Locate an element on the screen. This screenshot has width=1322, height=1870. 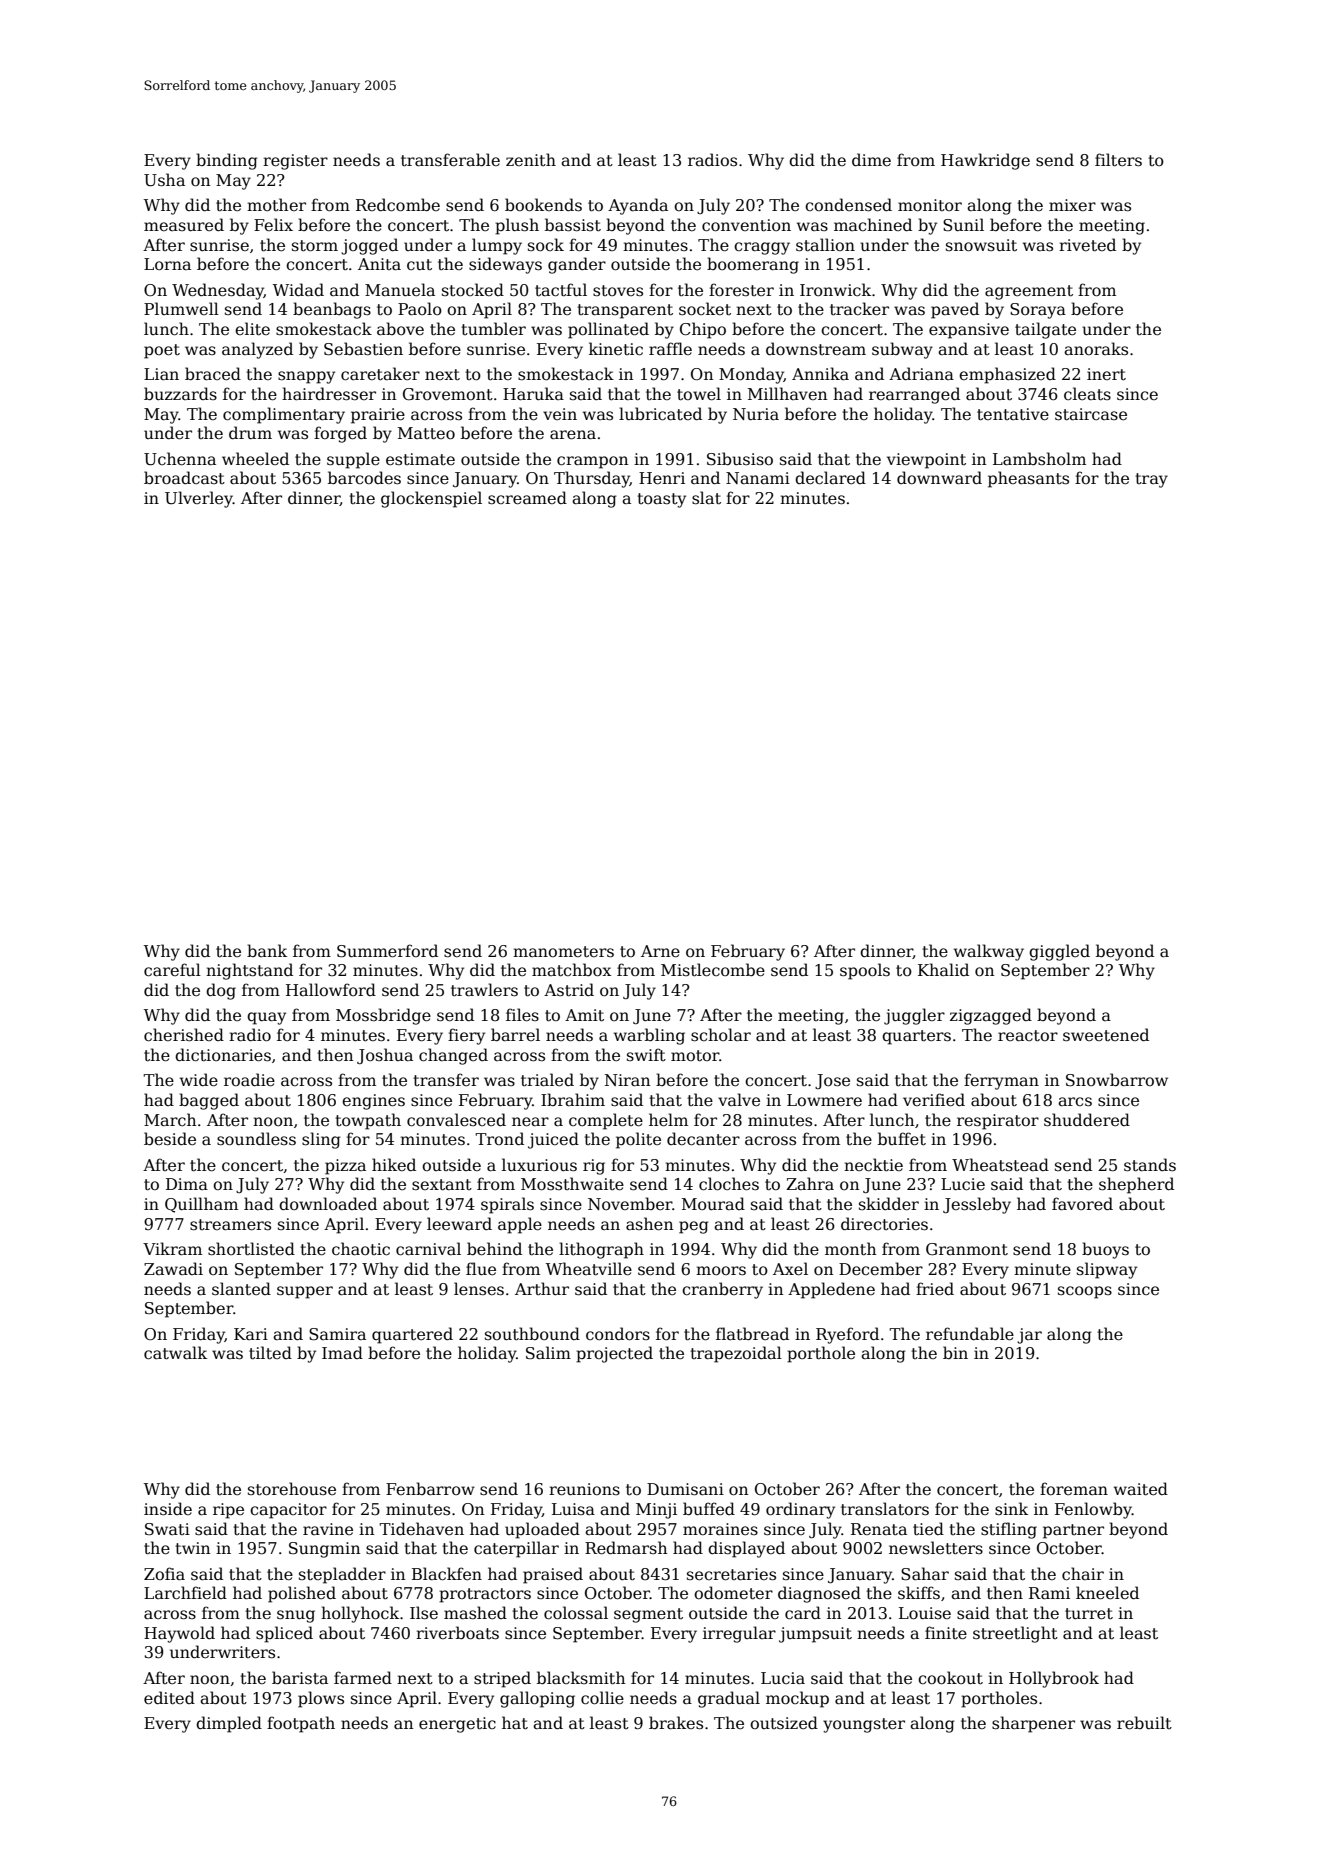
energetic is located at coordinates (457, 1725).
